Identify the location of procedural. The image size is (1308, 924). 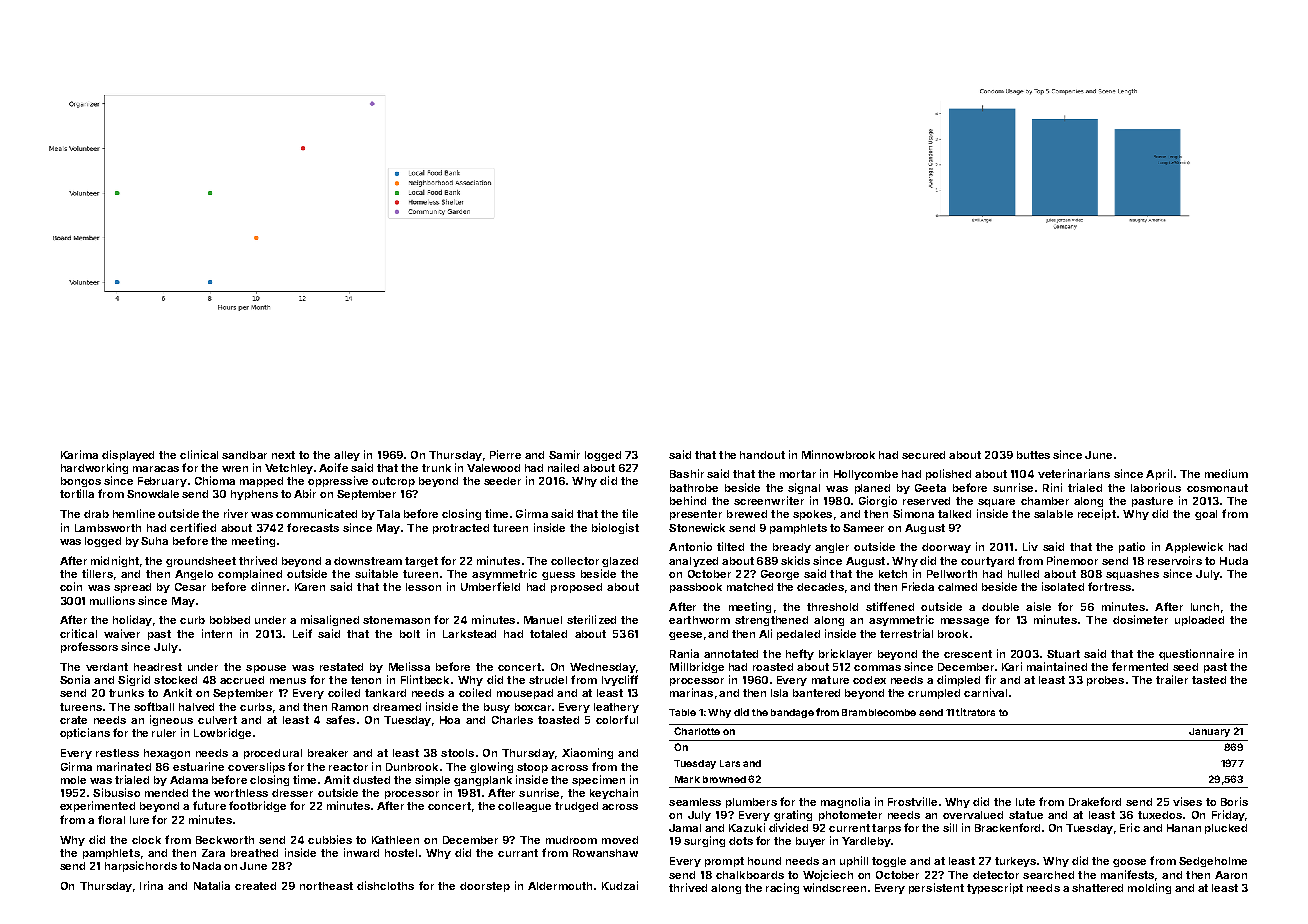
(273, 754).
